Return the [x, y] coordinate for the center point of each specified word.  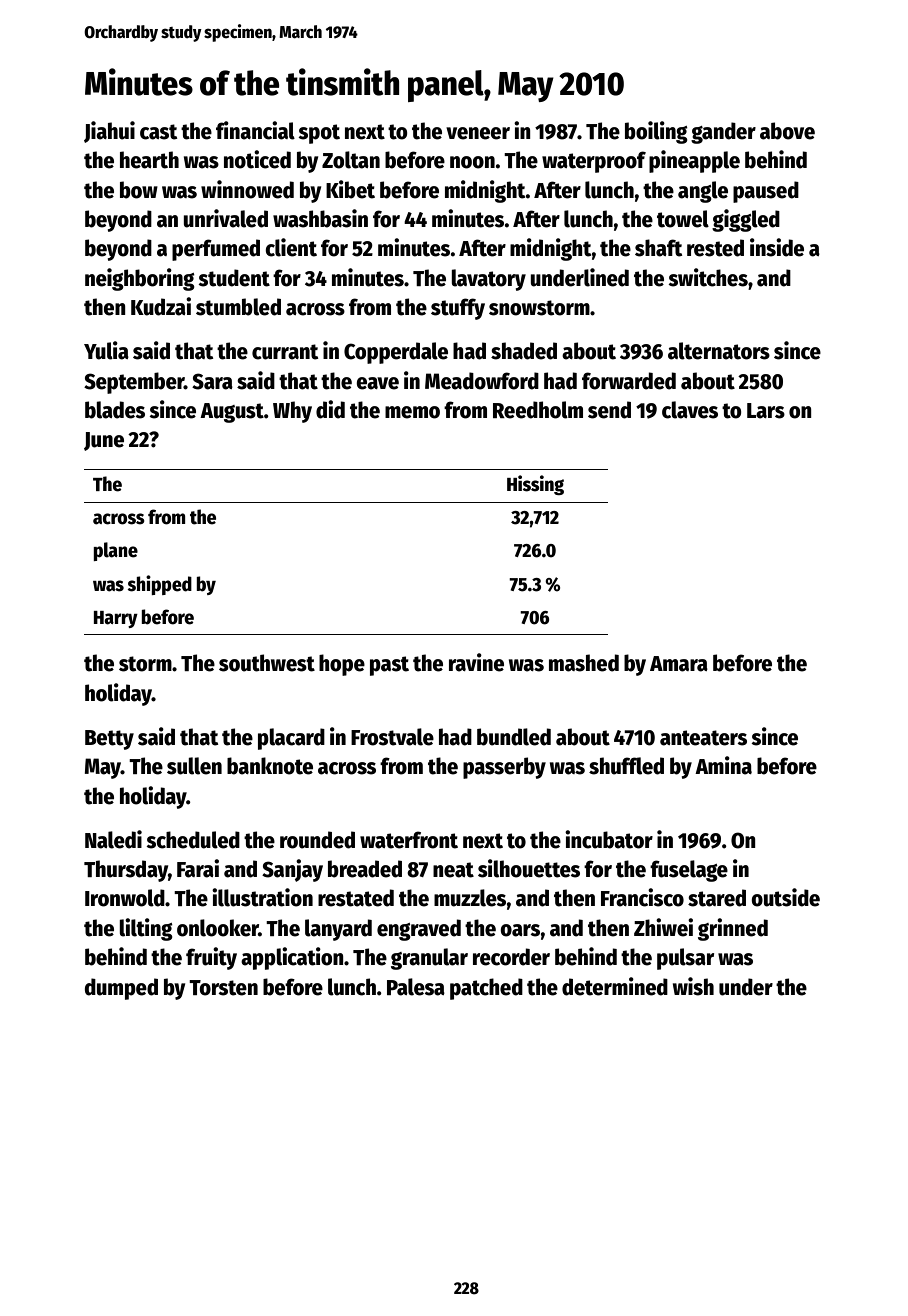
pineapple [694, 161]
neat [453, 870]
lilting [146, 929]
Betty [109, 740]
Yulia [106, 350]
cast [158, 132]
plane [115, 551]
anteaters [703, 738]
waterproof [594, 162]
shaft [658, 248]
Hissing [535, 485]
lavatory [488, 280]
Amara [679, 664]
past [389, 666]
